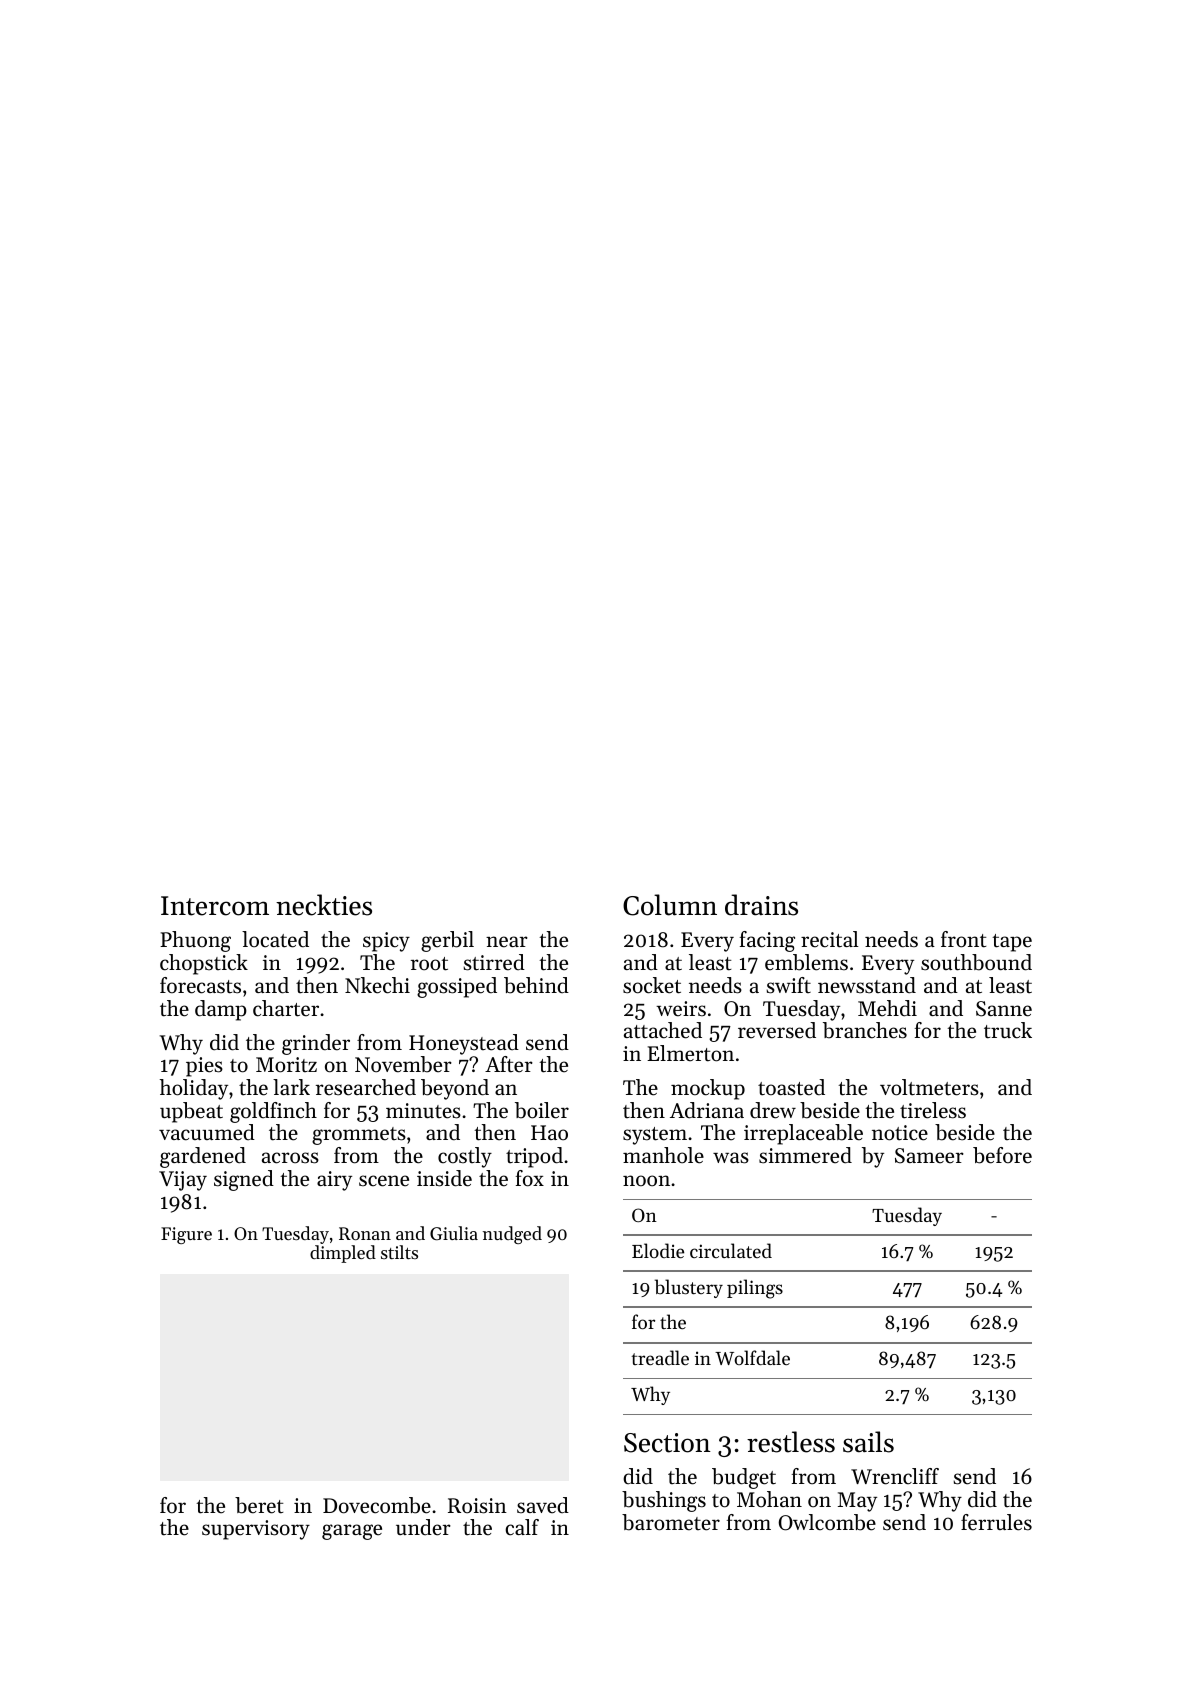 The image size is (1192, 1686). Describe the element at coordinates (530, 1178) in the document. I see `fox` at that location.
